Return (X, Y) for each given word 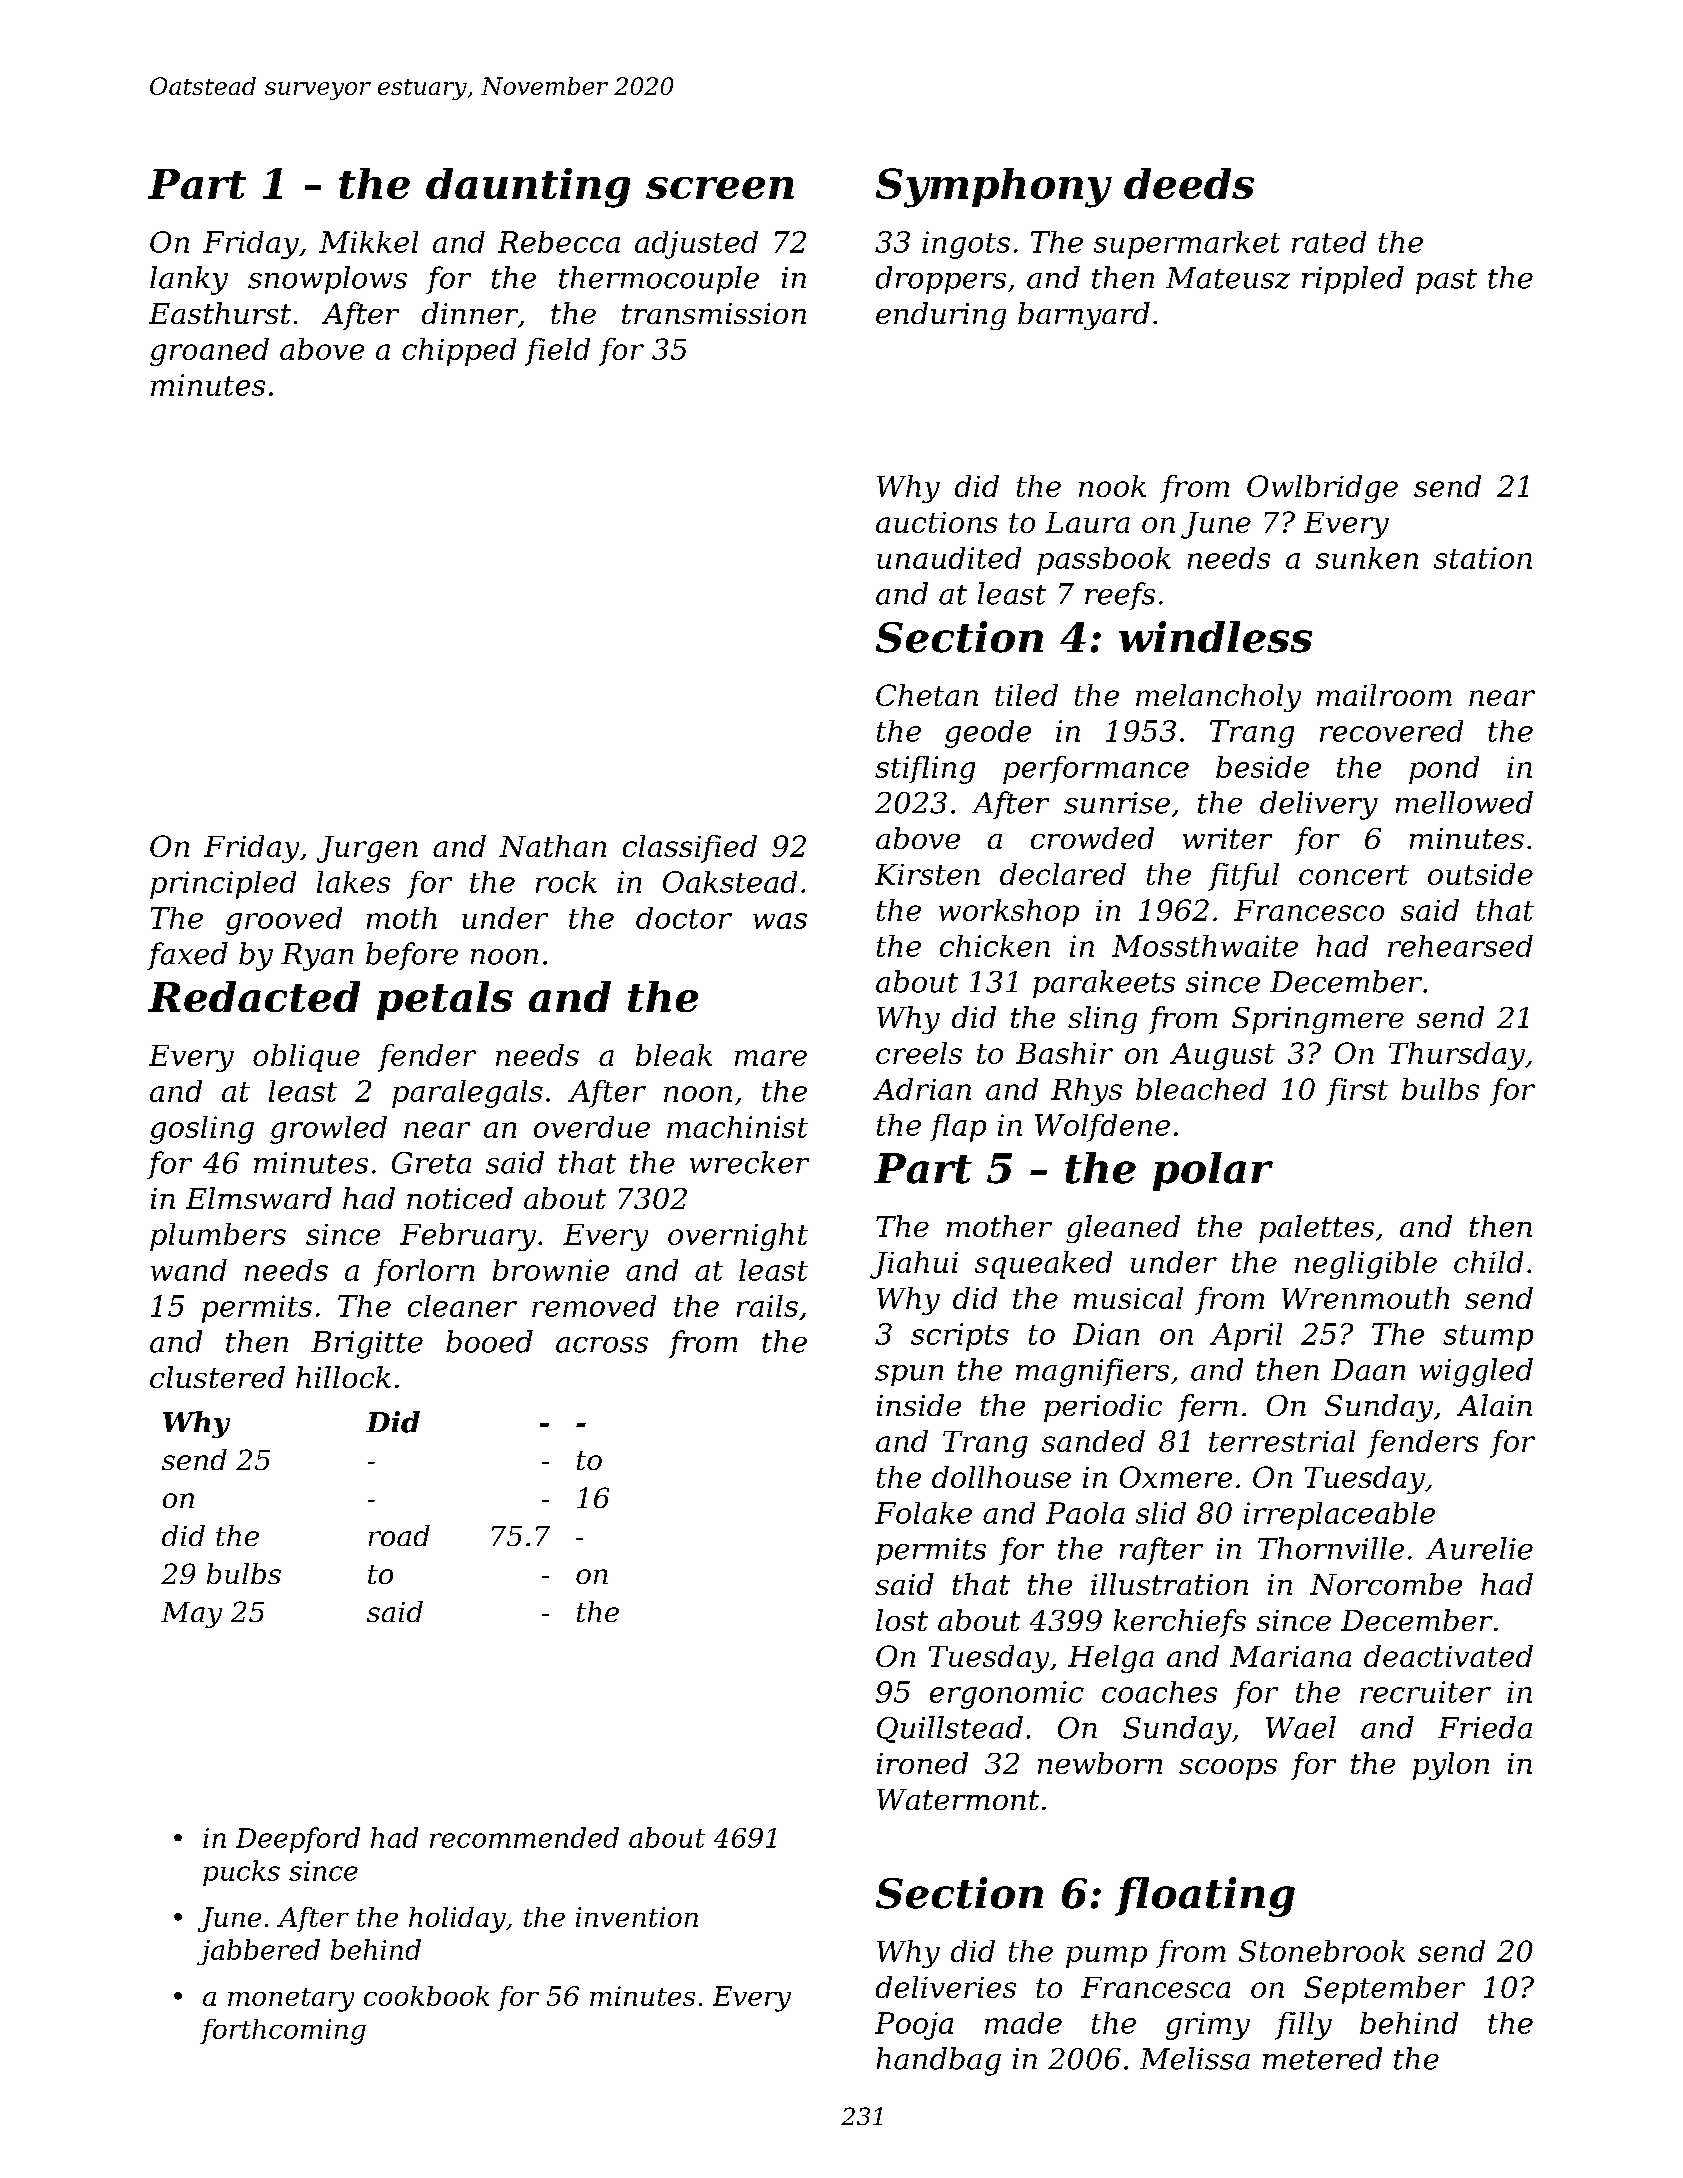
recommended (524, 1837)
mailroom (1384, 695)
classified (690, 849)
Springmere (1318, 1020)
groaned (209, 352)
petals (445, 1000)
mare (771, 1058)
